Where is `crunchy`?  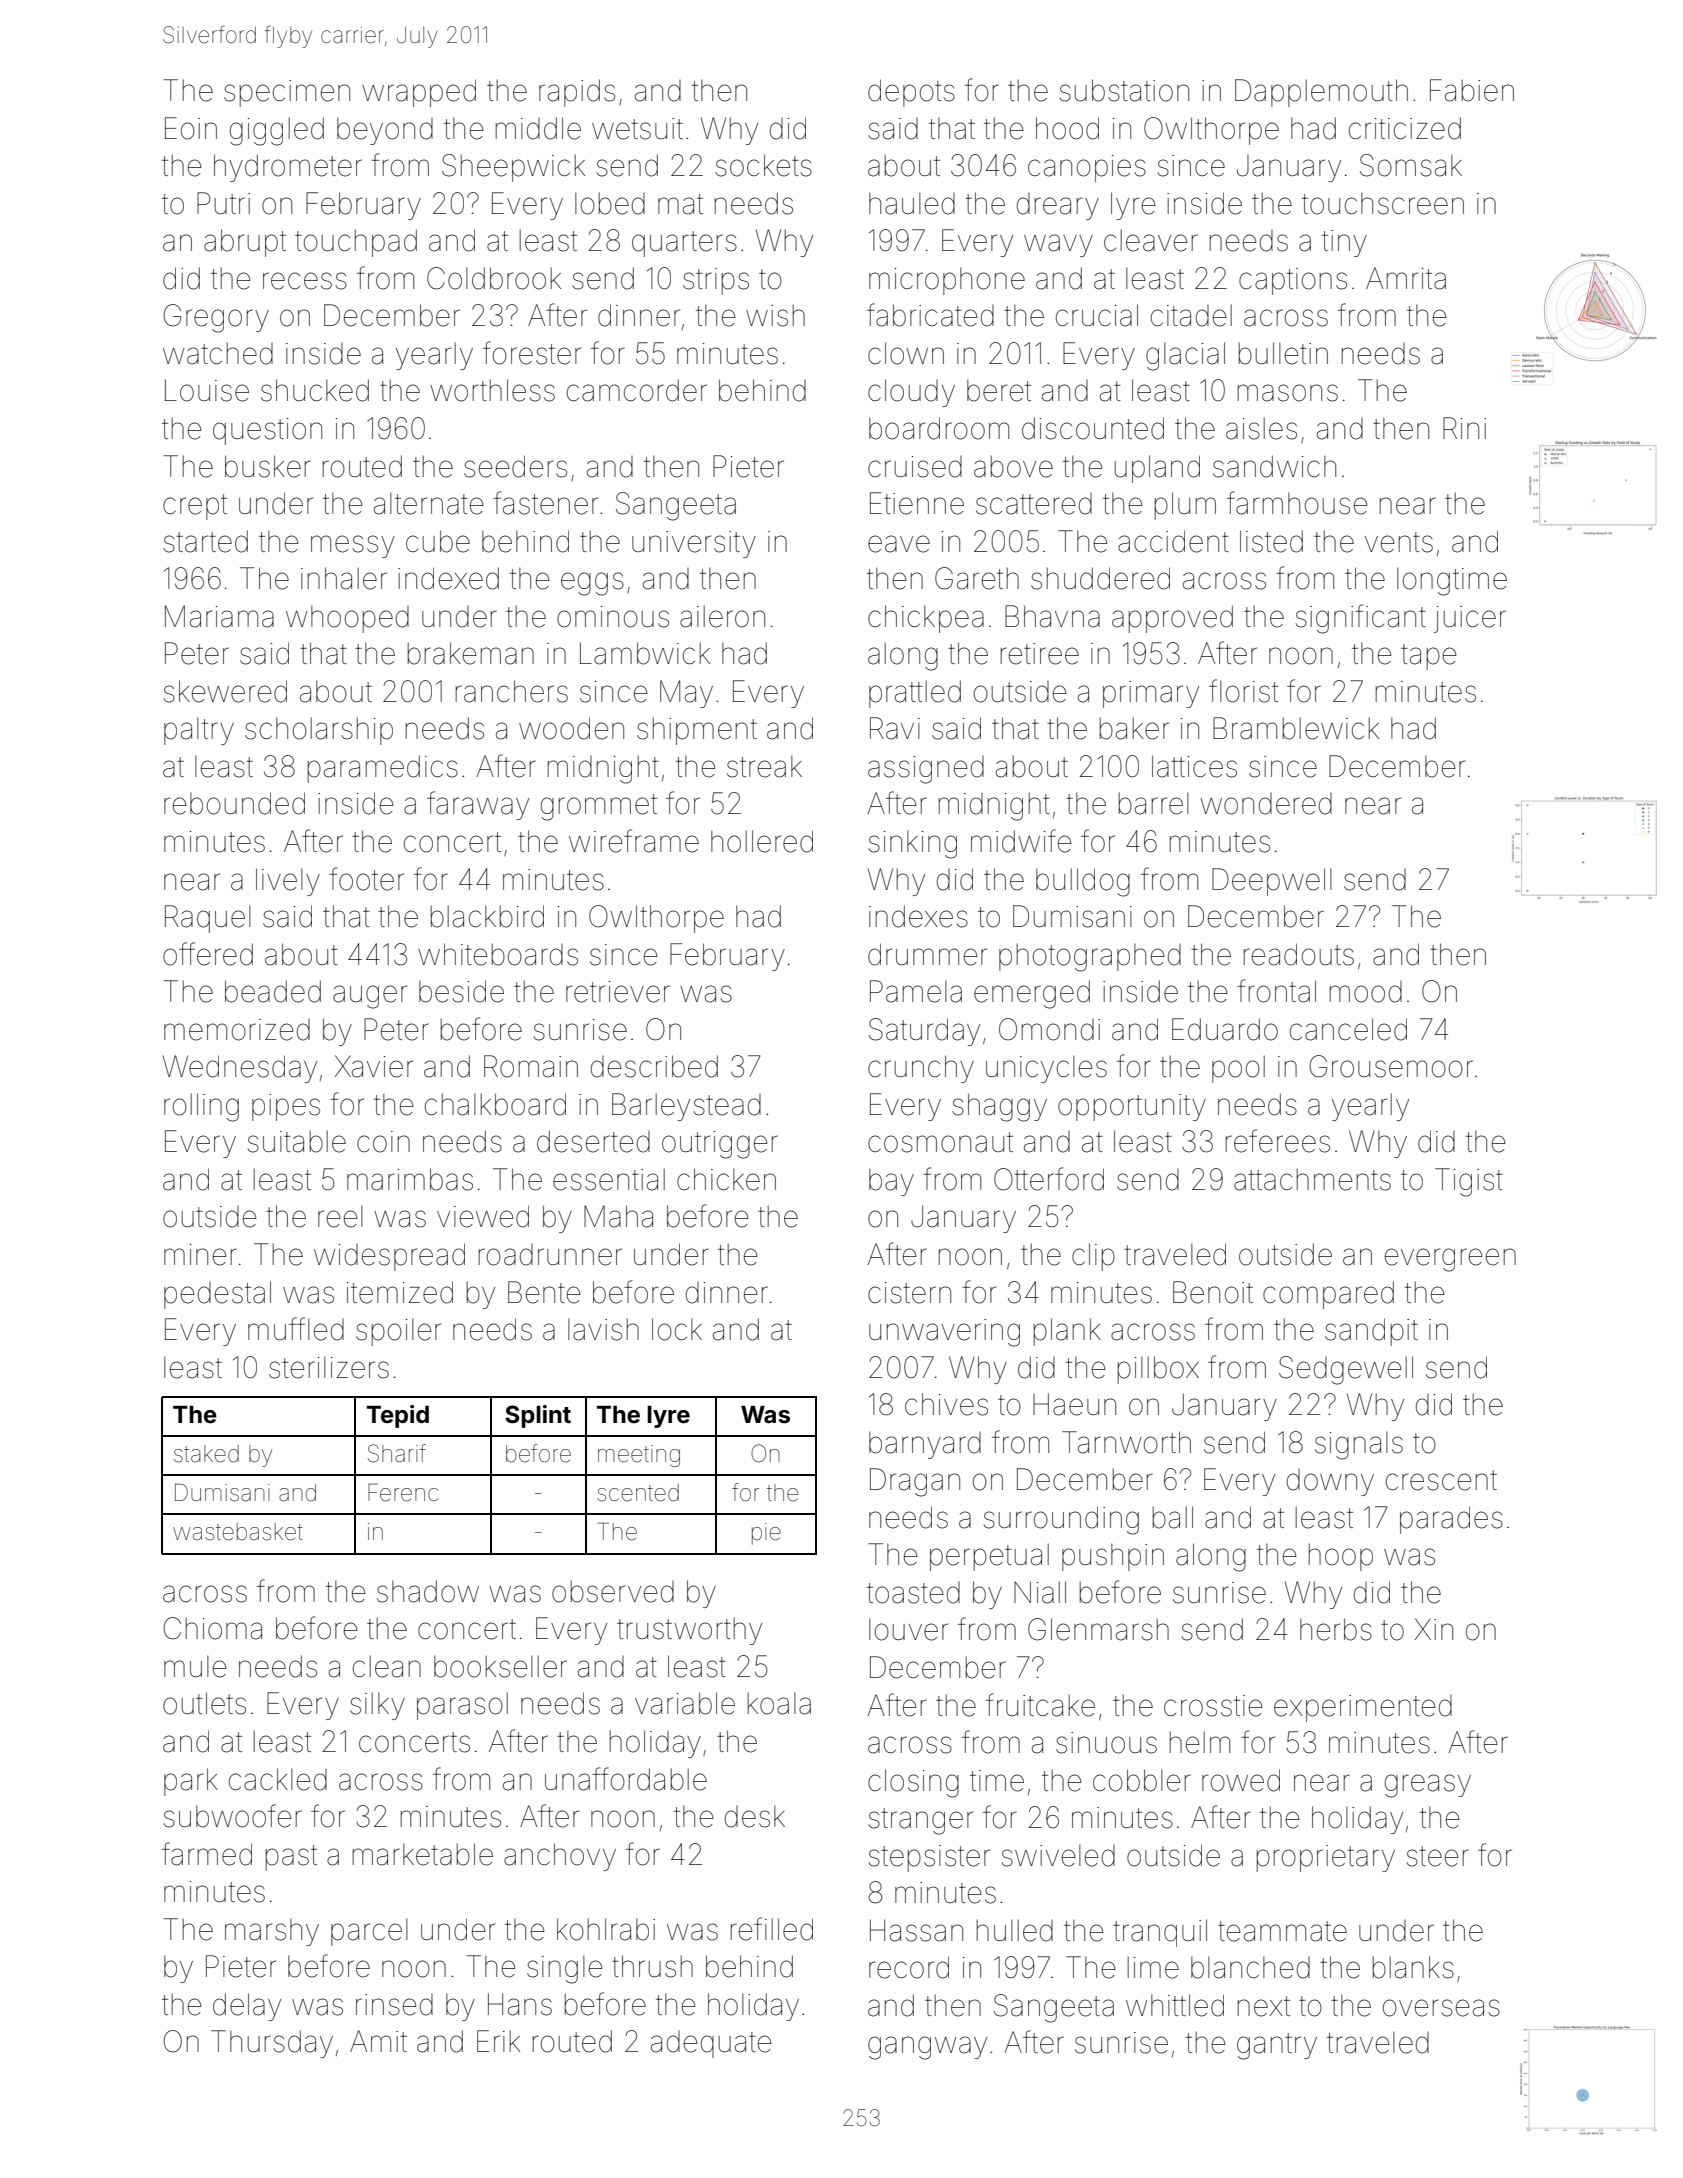 crunchy is located at coordinates (921, 1069).
